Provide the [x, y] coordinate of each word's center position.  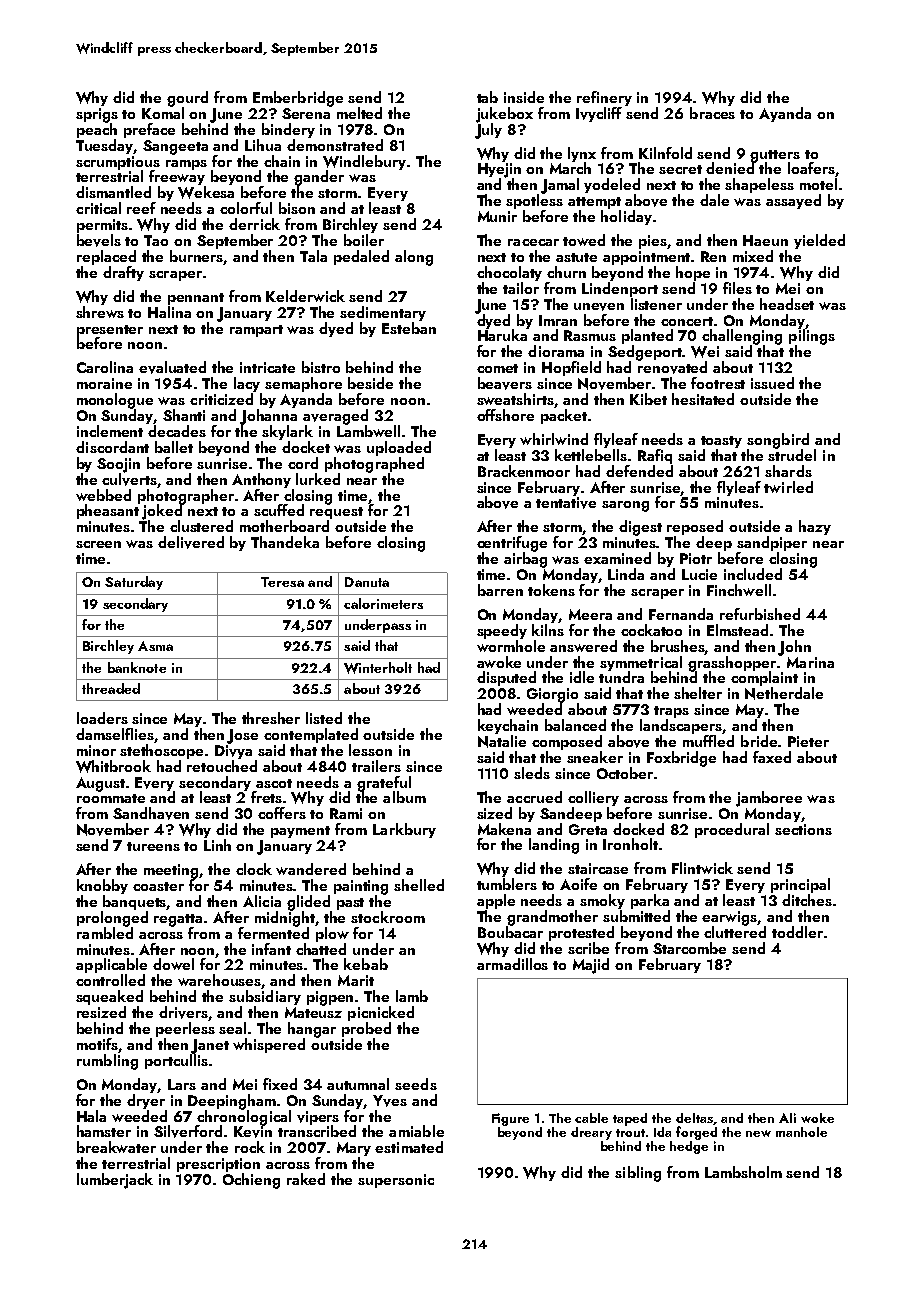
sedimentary [383, 313]
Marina [810, 662]
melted [359, 113]
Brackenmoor [524, 471]
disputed [506, 678]
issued [772, 383]
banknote [137, 667]
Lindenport [620, 289]
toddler [797, 932]
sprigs [97, 115]
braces [712, 113]
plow [332, 934]
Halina [169, 312]
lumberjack [115, 1181]
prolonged [112, 919]
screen [98, 544]
